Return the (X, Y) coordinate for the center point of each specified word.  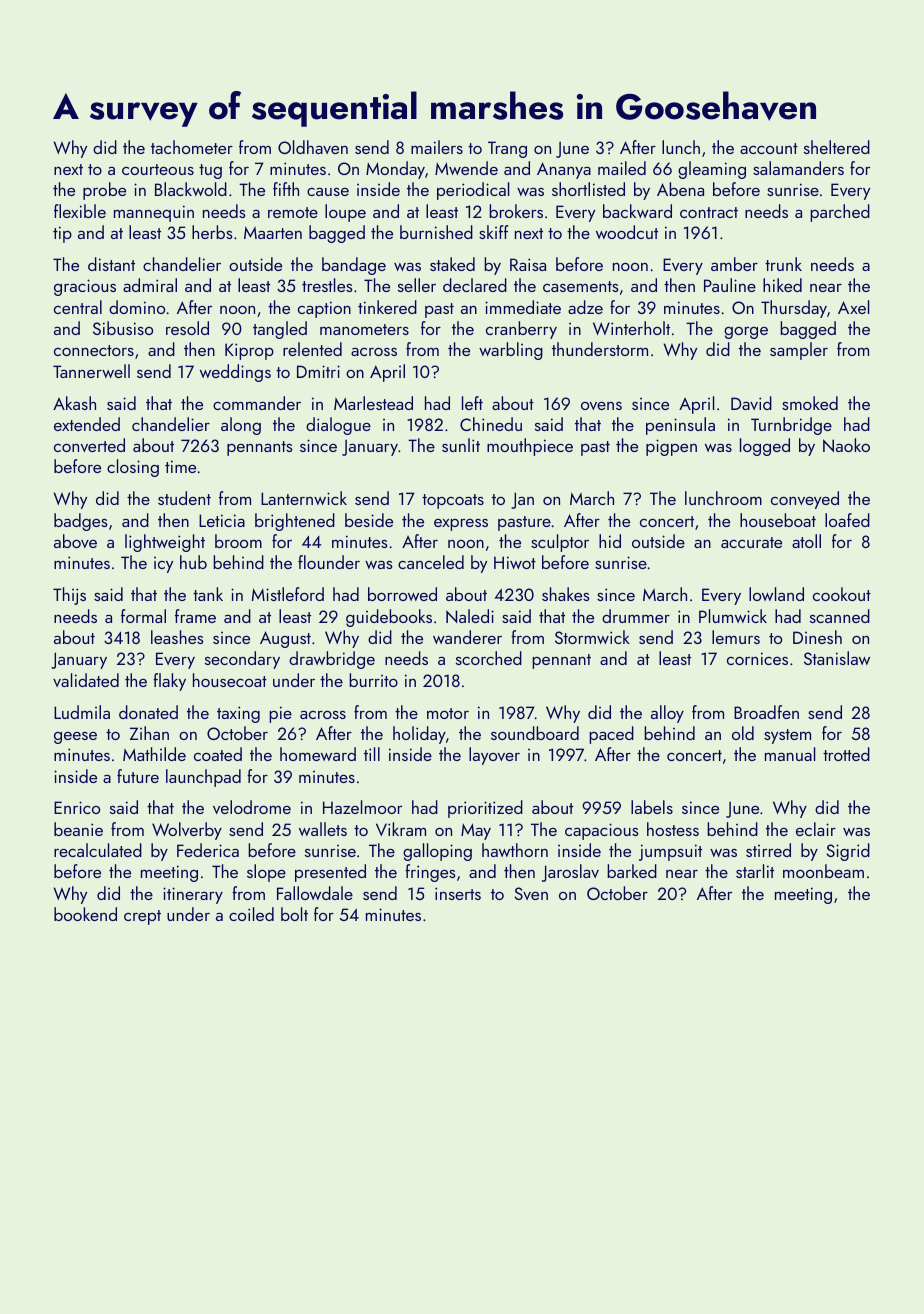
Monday (395, 170)
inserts (458, 893)
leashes (177, 637)
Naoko (846, 445)
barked (632, 871)
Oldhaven (313, 147)
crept (142, 917)
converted (89, 445)
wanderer (467, 637)
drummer (636, 616)
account (769, 148)
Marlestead (373, 403)
